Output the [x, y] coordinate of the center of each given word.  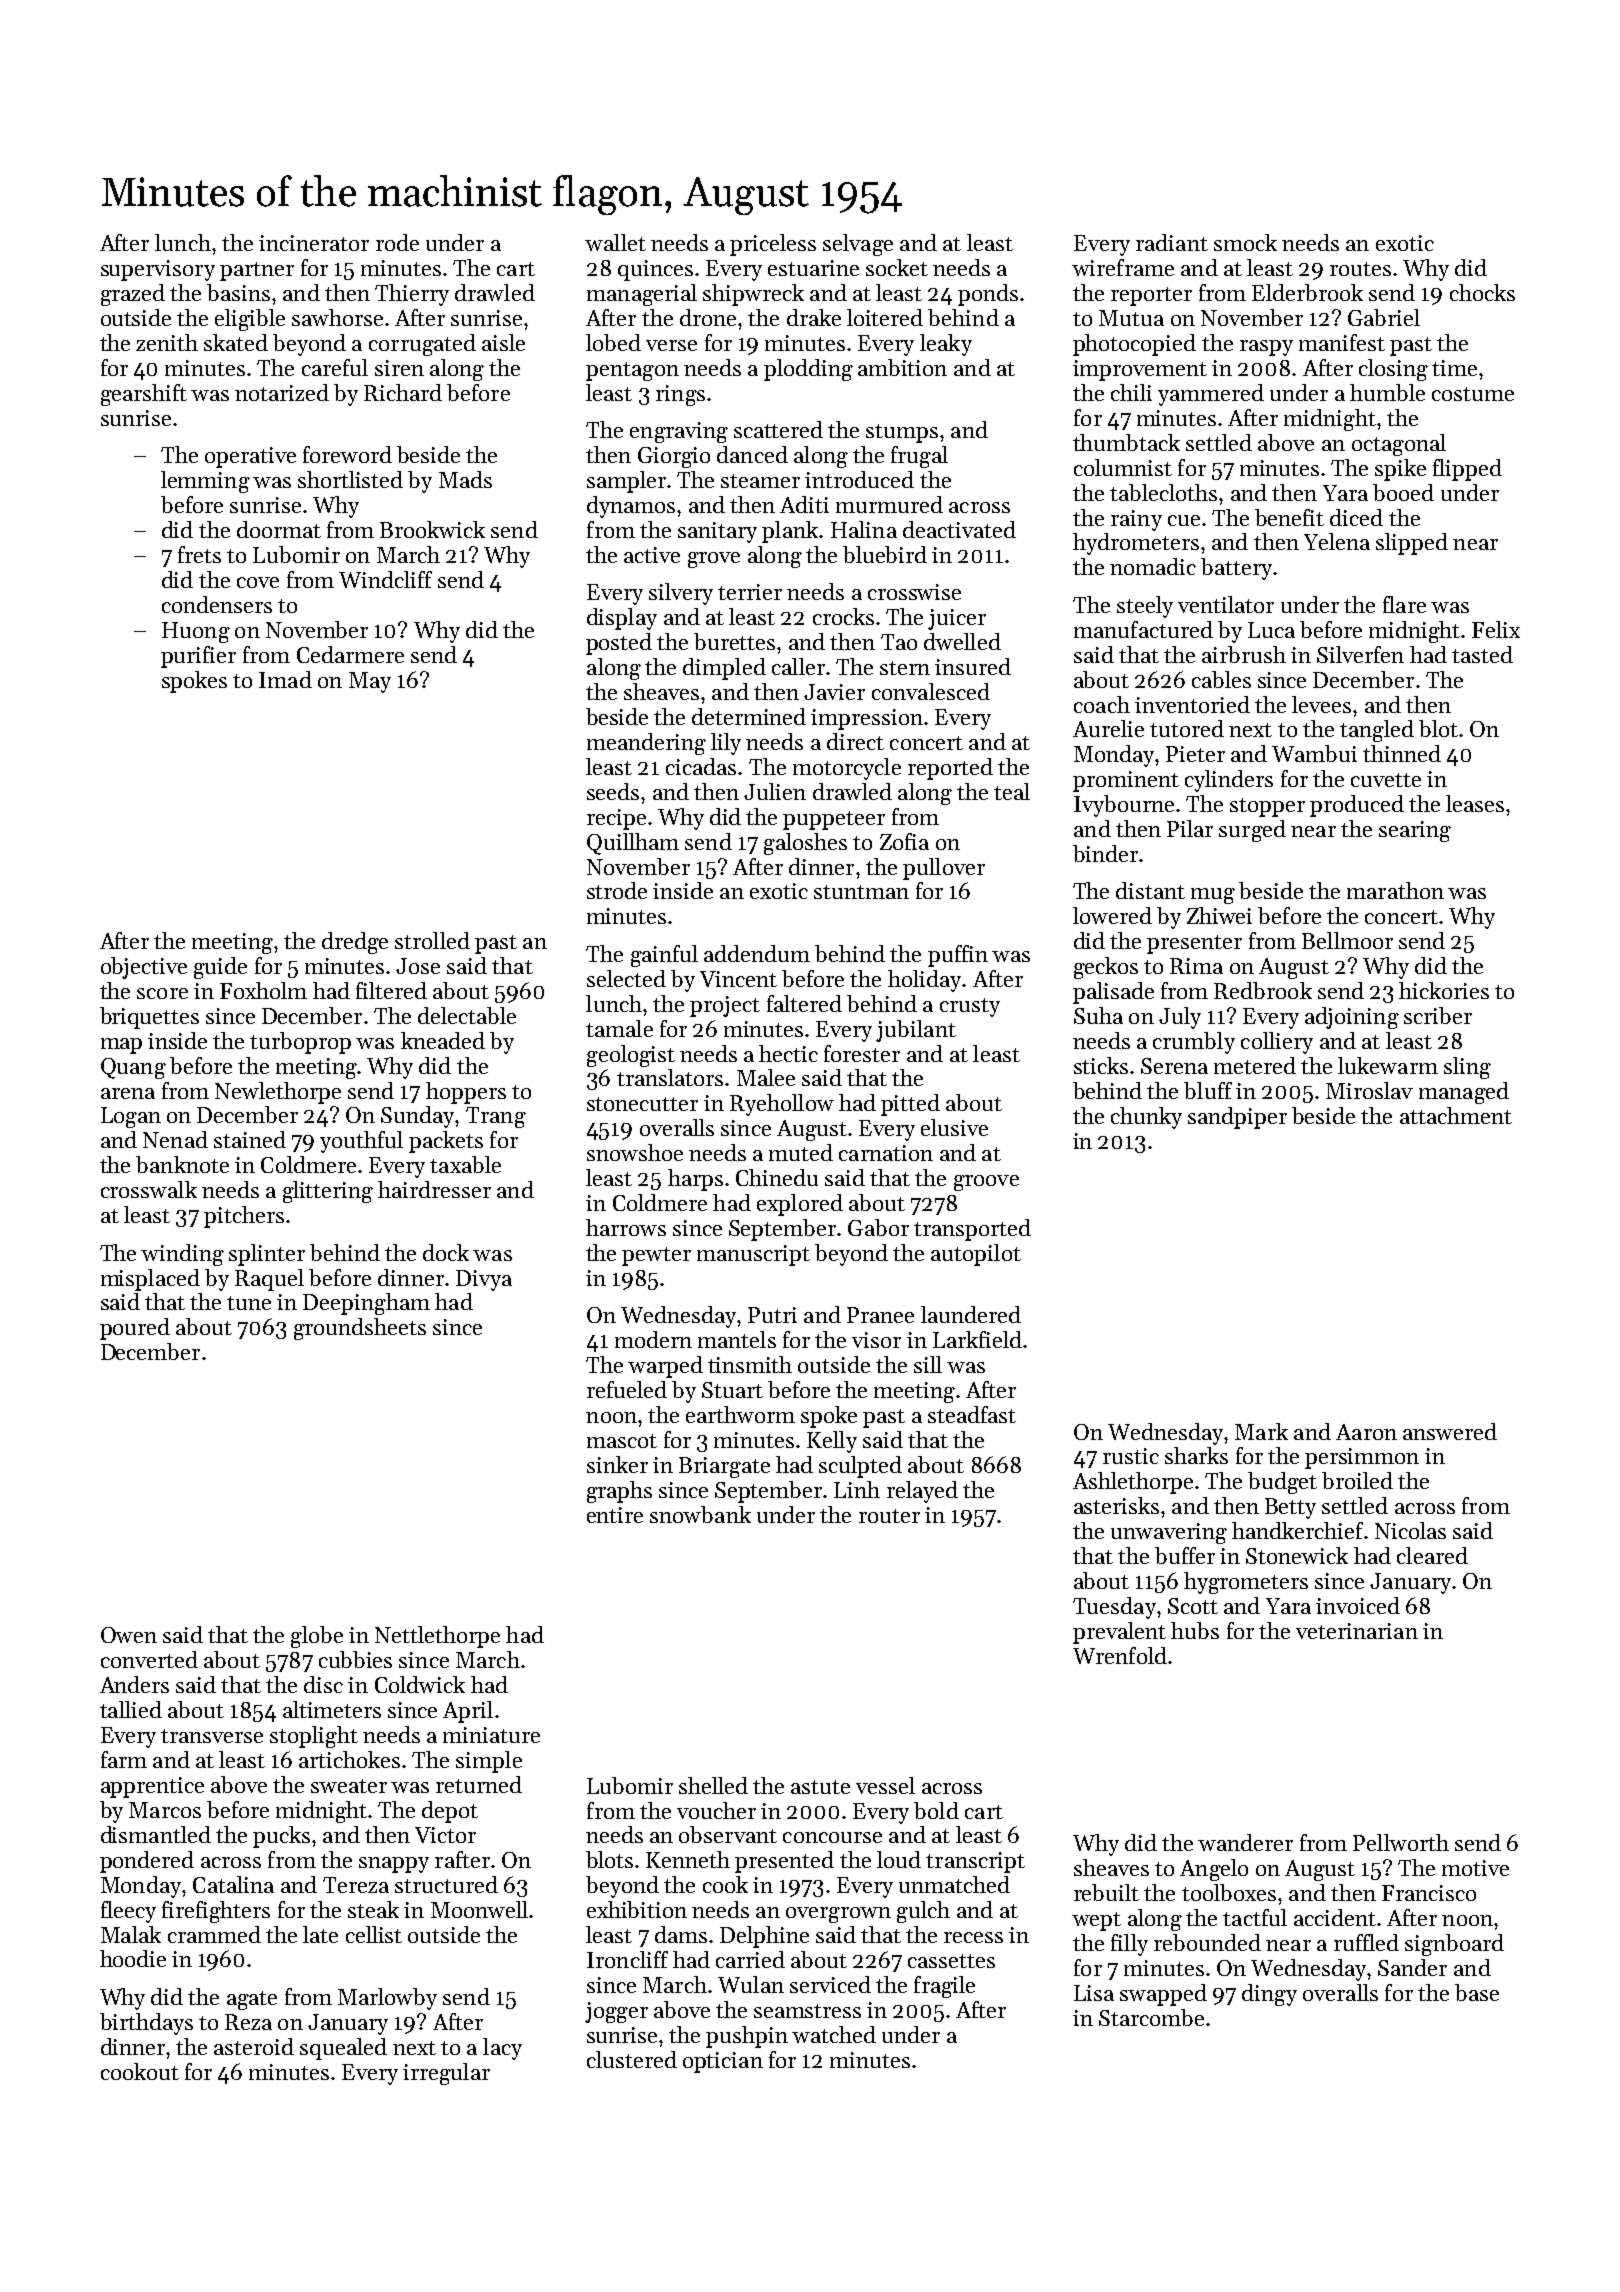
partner [257, 271]
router [889, 1516]
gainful [664, 956]
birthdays [146, 2024]
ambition [902, 367]
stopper [1267, 807]
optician [723, 2062]
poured [135, 1329]
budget [1282, 1483]
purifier [198, 657]
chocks [1482, 292]
